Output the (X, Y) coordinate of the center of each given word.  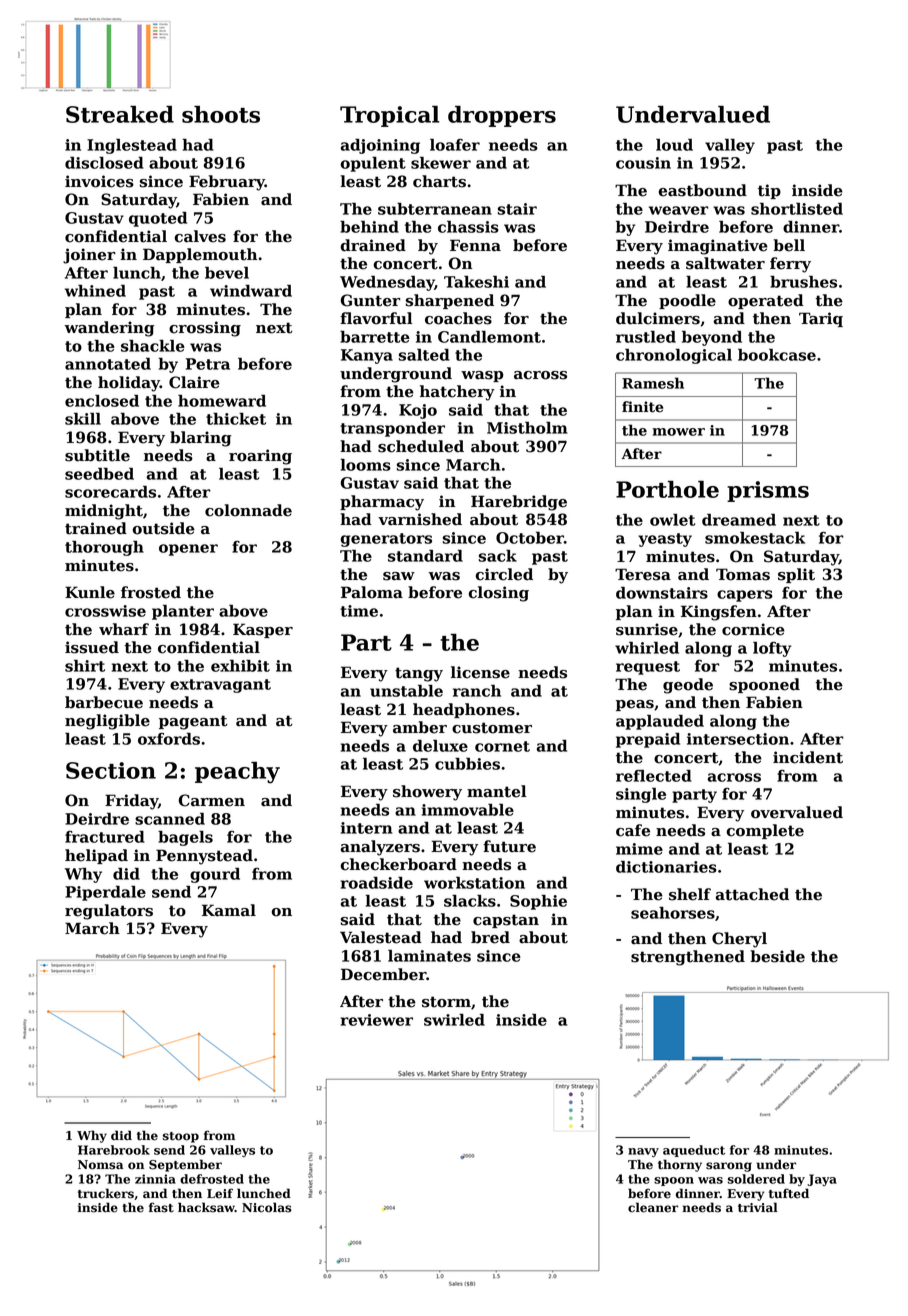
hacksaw (206, 1207)
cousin (643, 163)
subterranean (435, 209)
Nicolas (267, 1207)
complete (765, 831)
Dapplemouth (200, 255)
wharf (124, 629)
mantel (496, 791)
